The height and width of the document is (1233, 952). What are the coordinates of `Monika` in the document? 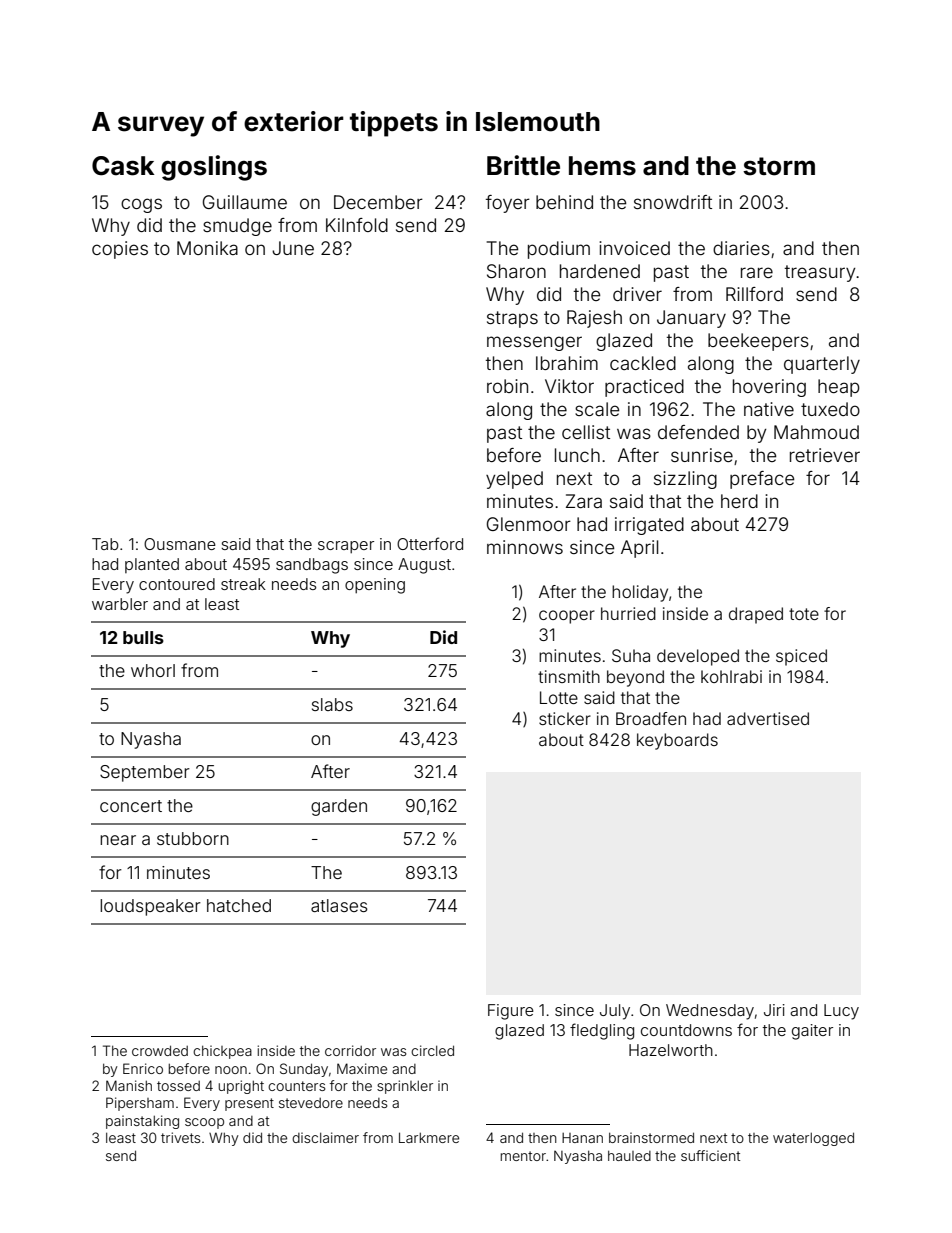 It's located at (207, 248).
